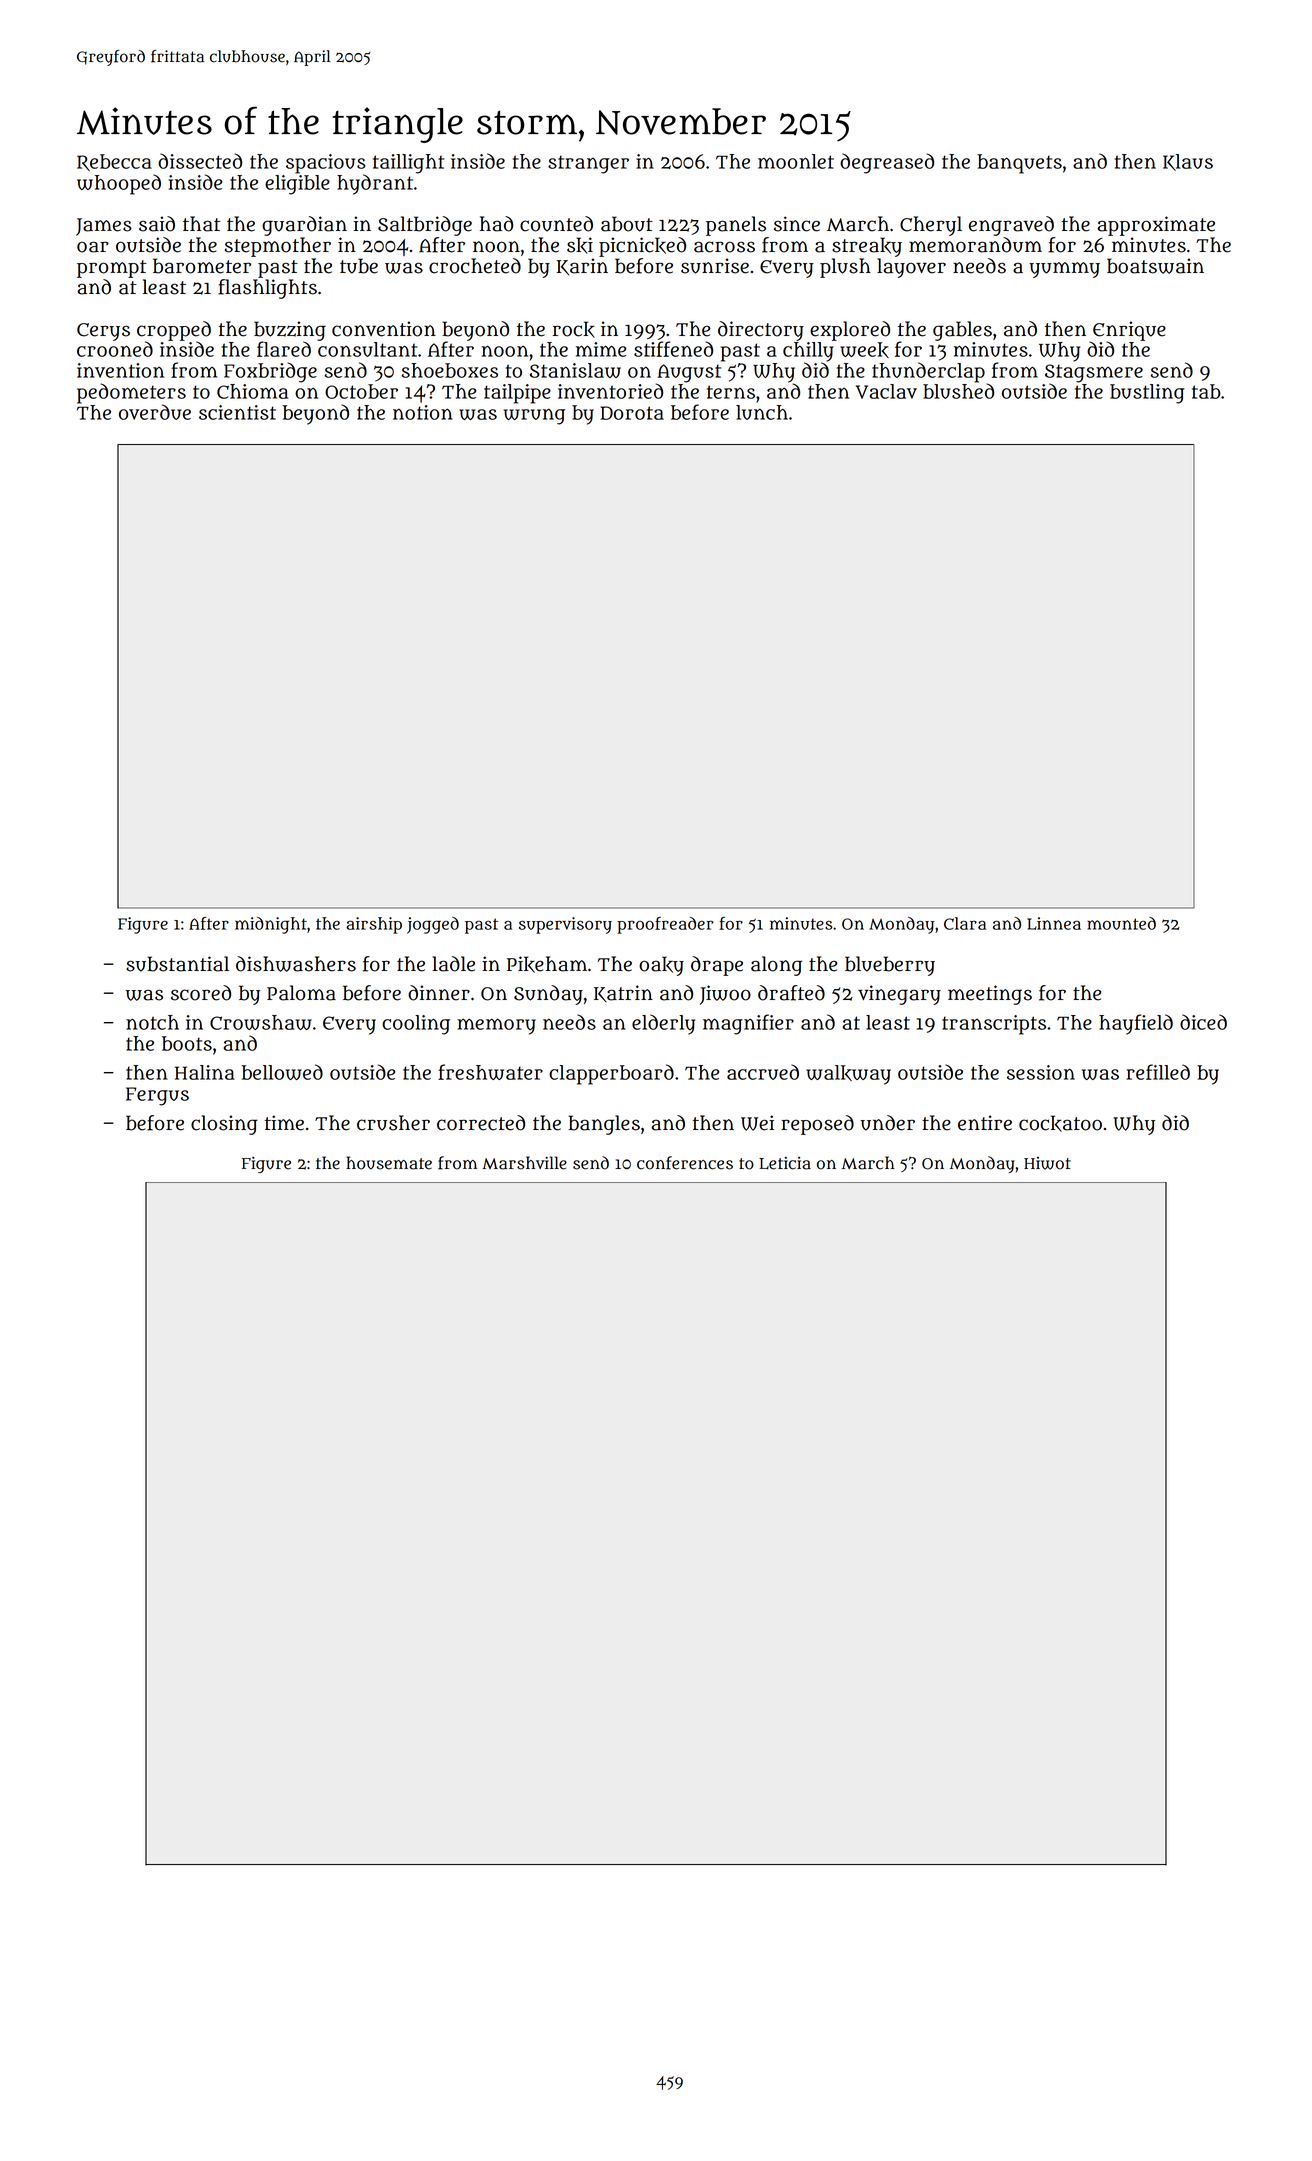 The image size is (1312, 2161). What do you see at coordinates (685, 1163) in the screenshot?
I see `conferences` at bounding box center [685, 1163].
